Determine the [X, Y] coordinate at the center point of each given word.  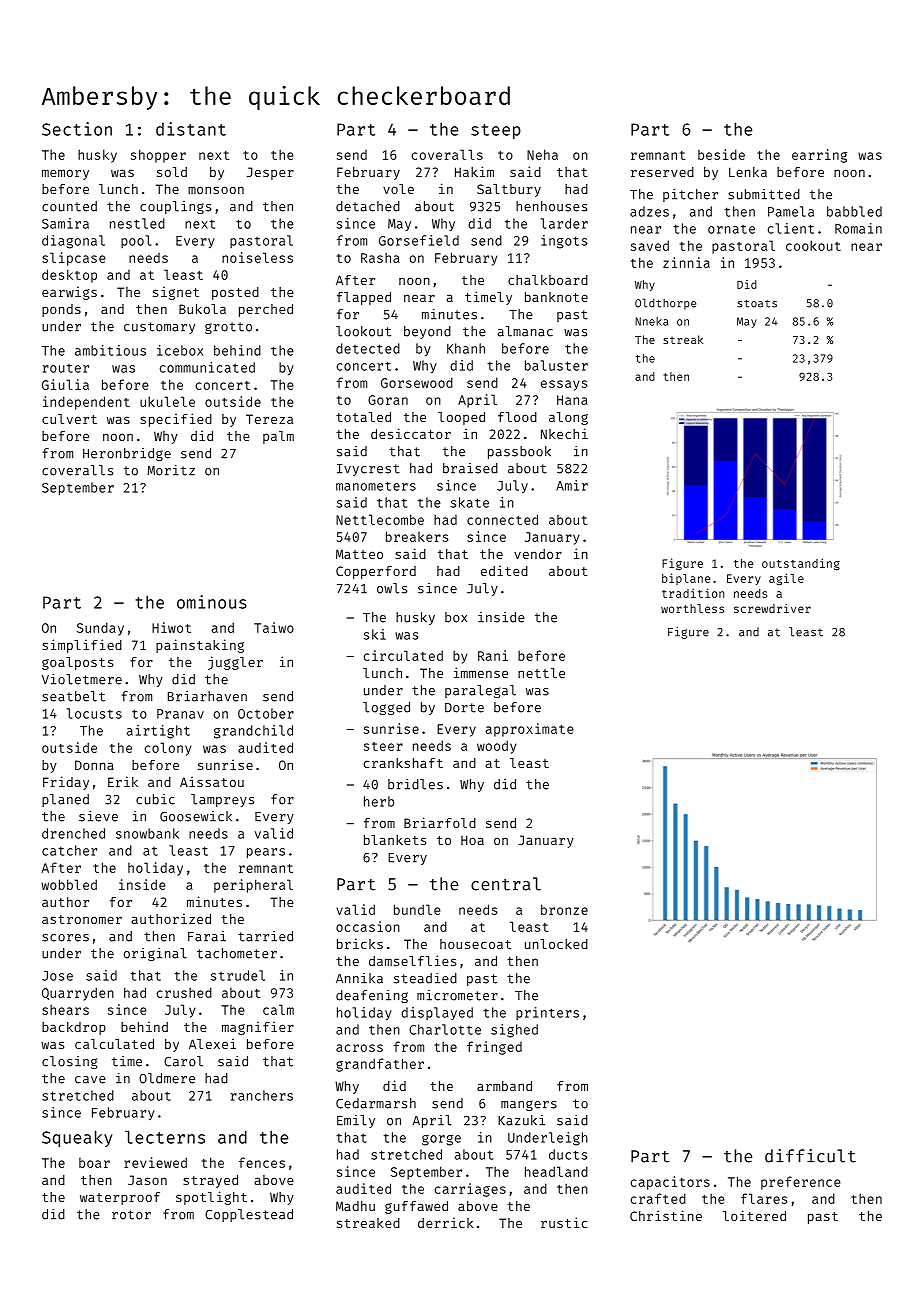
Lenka [748, 172]
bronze [564, 909]
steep [496, 131]
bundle [417, 909]
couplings [175, 207]
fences [262, 1162]
